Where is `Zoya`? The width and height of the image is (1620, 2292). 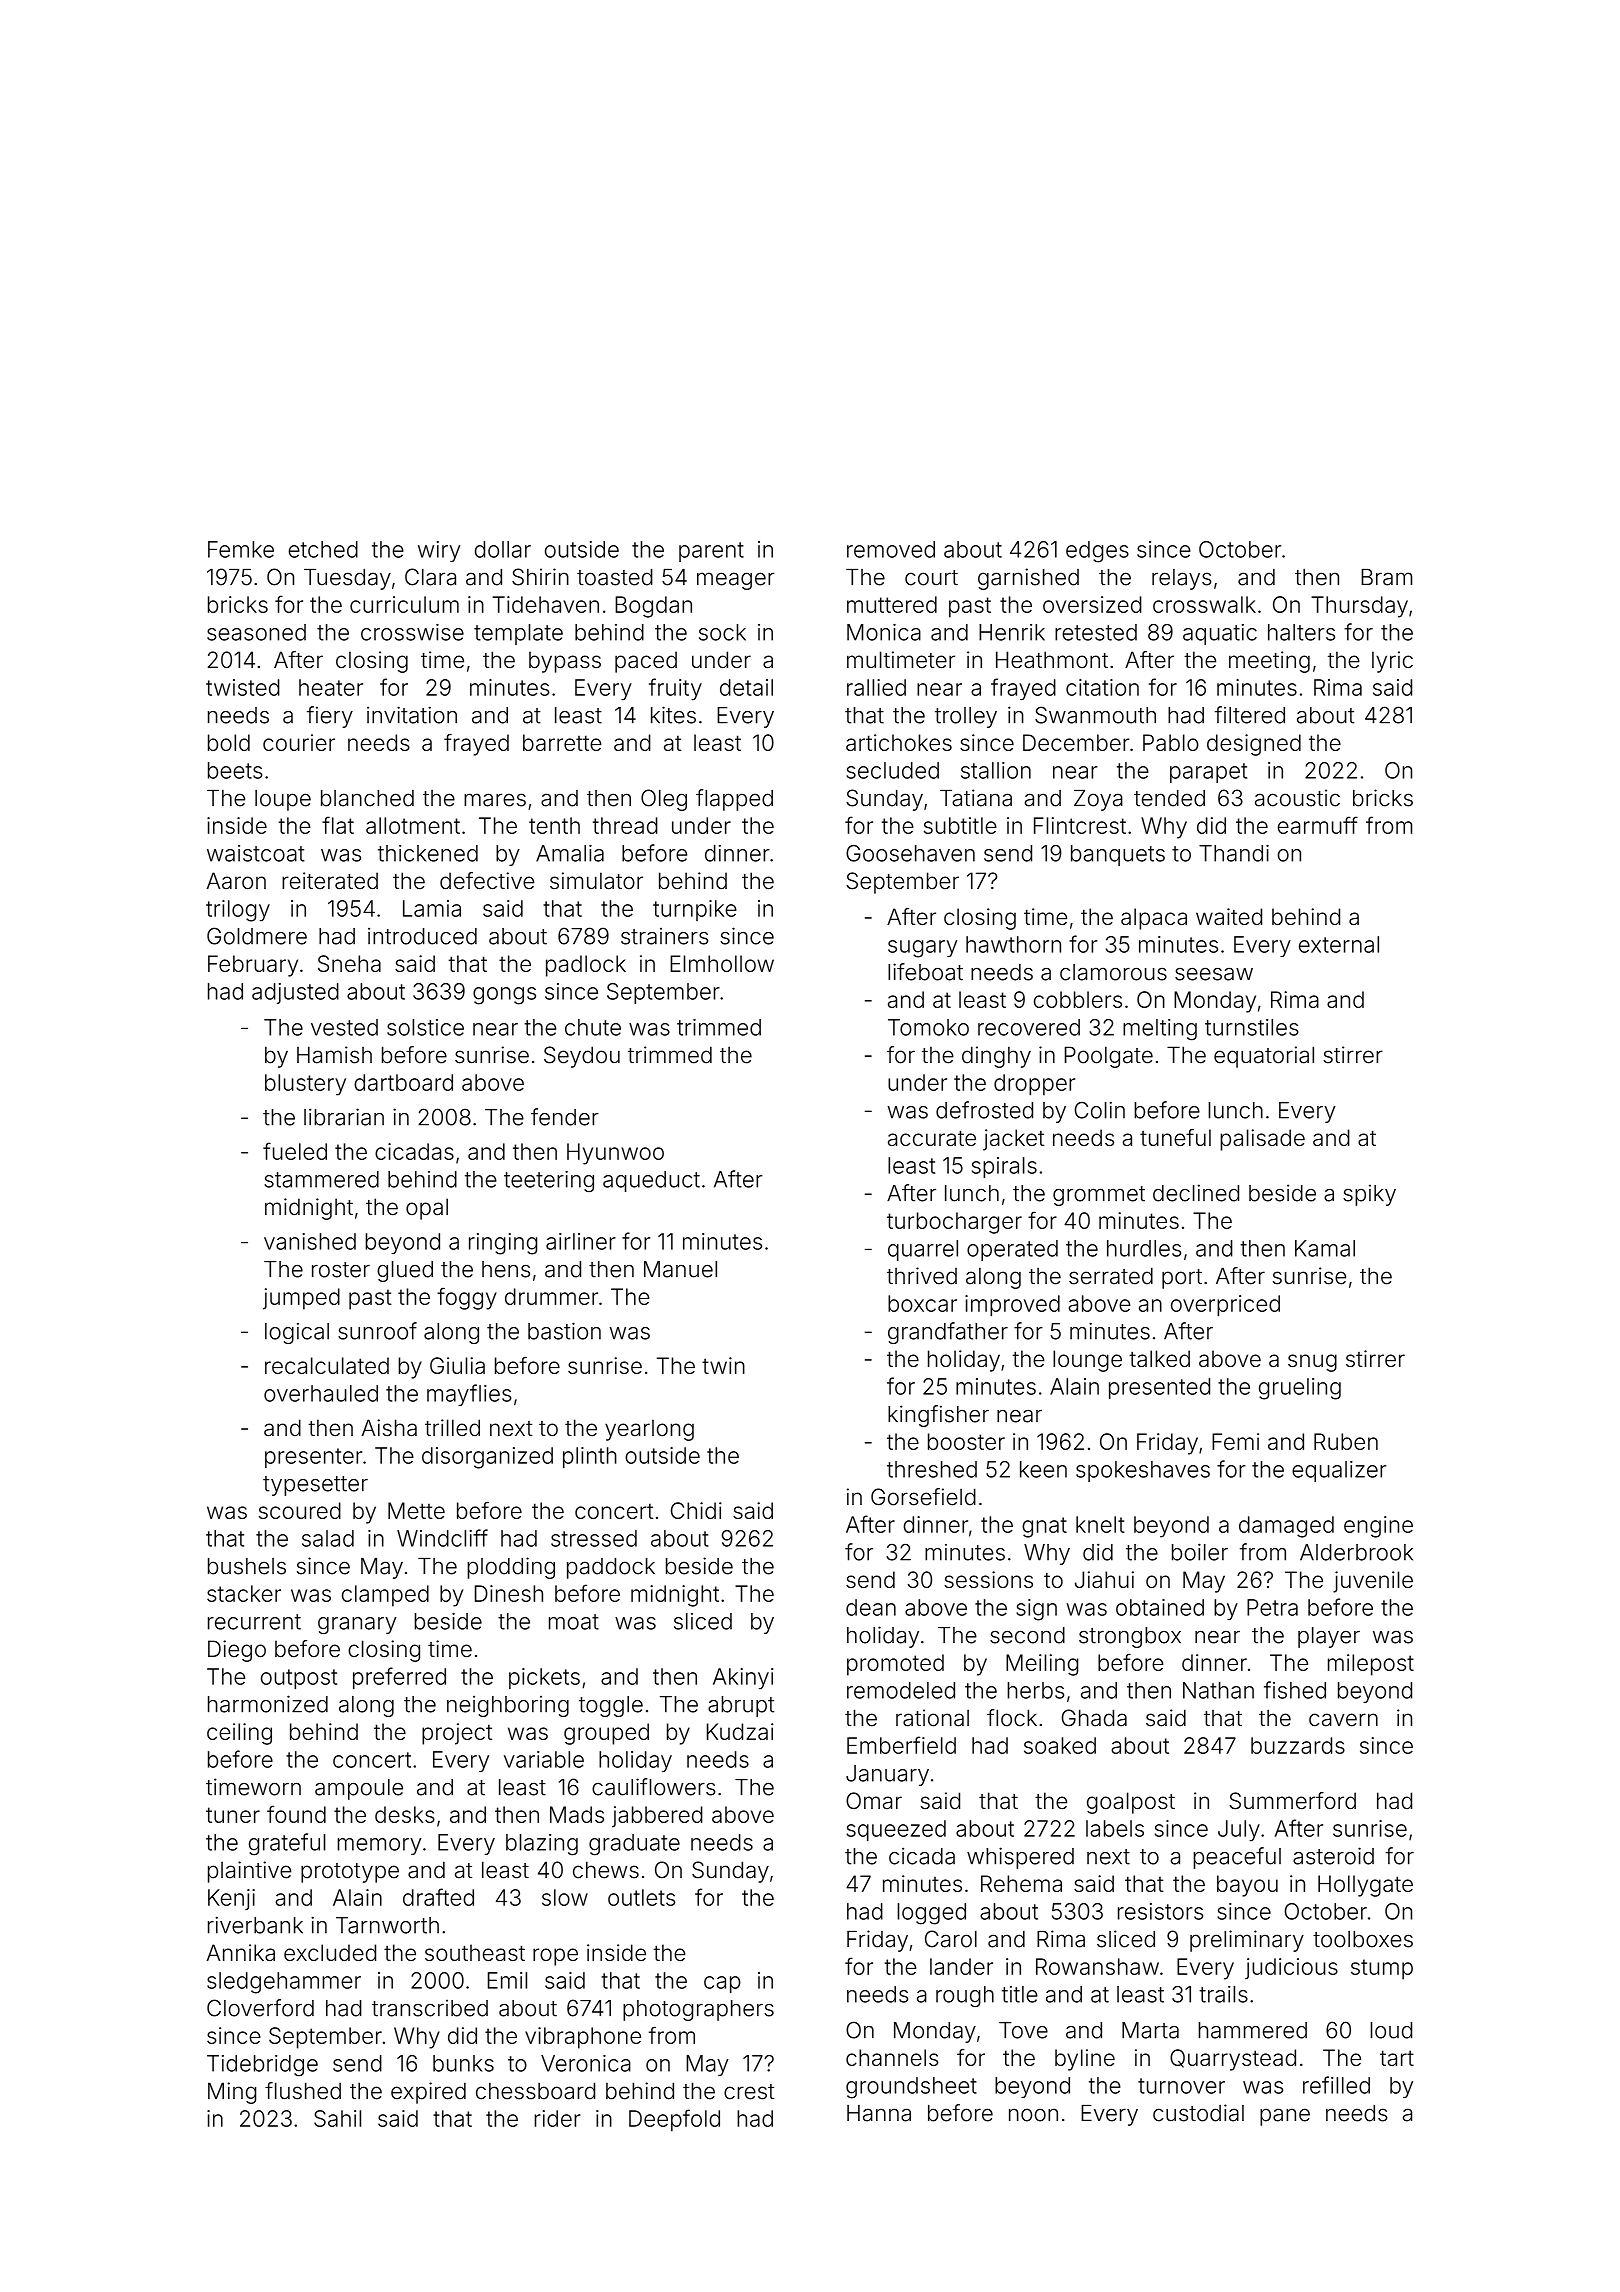
Zoya is located at coordinates (1098, 800).
